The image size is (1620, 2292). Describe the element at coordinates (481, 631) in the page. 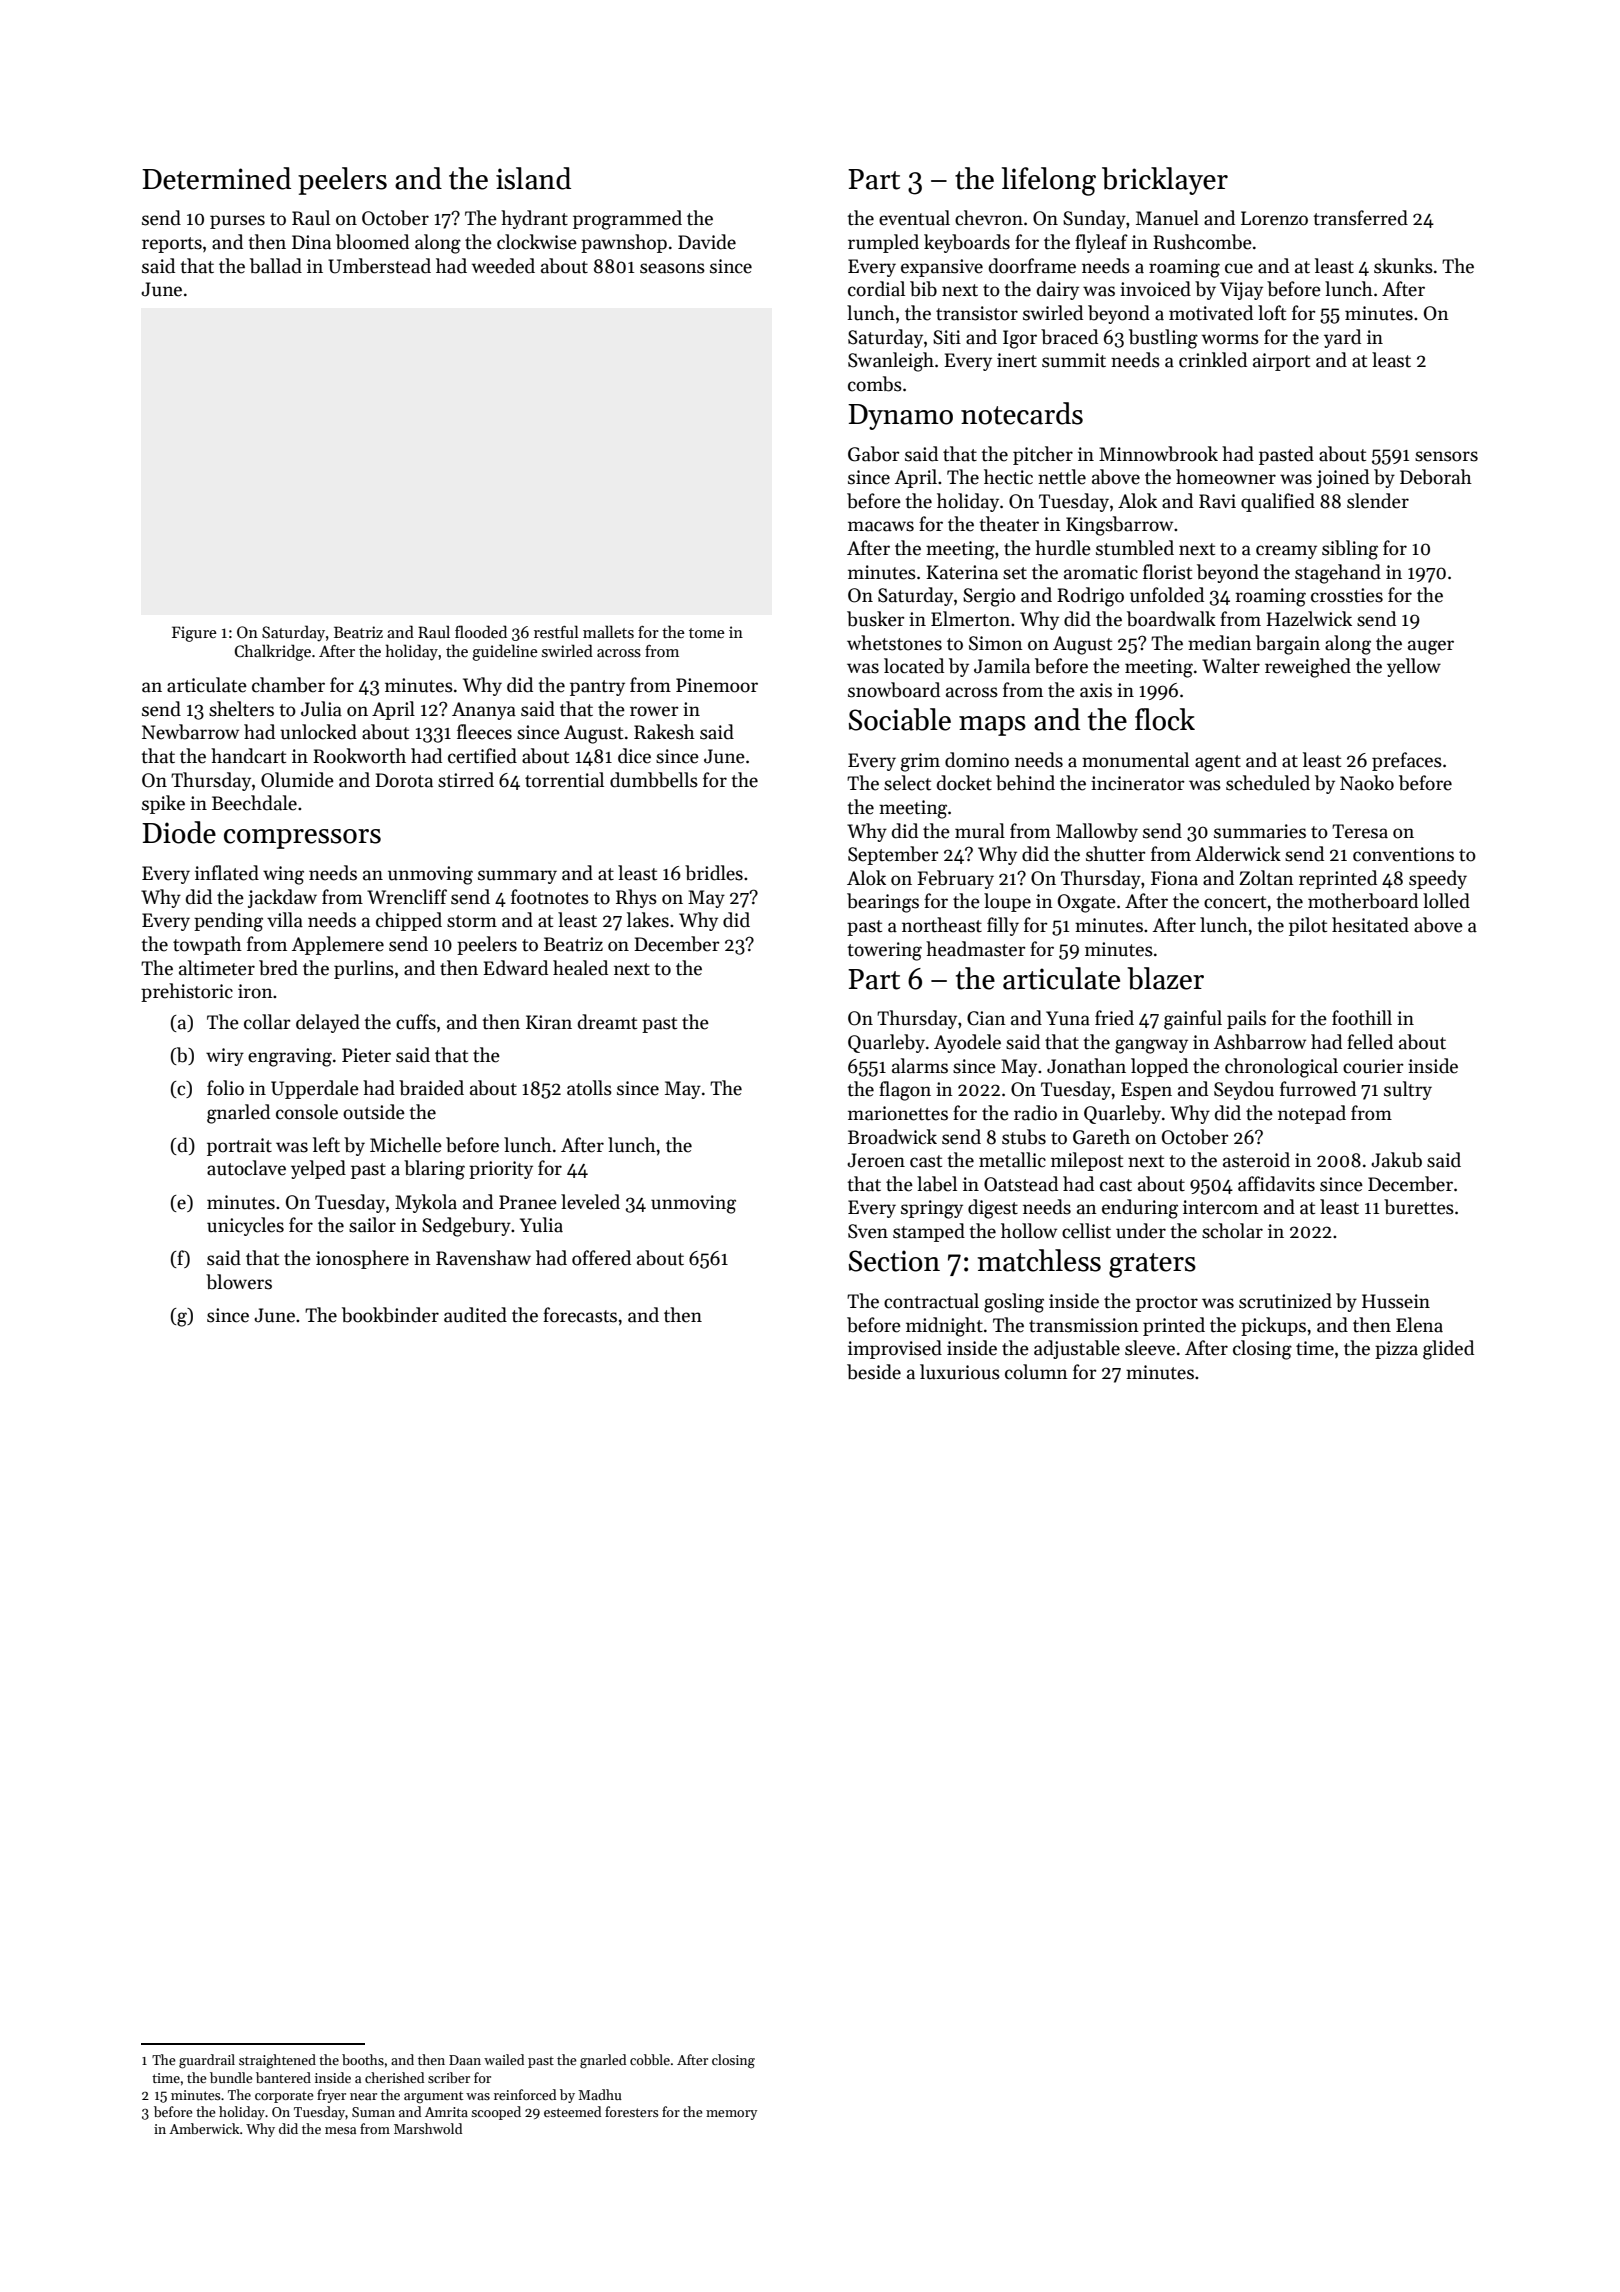

I see `flooded` at that location.
